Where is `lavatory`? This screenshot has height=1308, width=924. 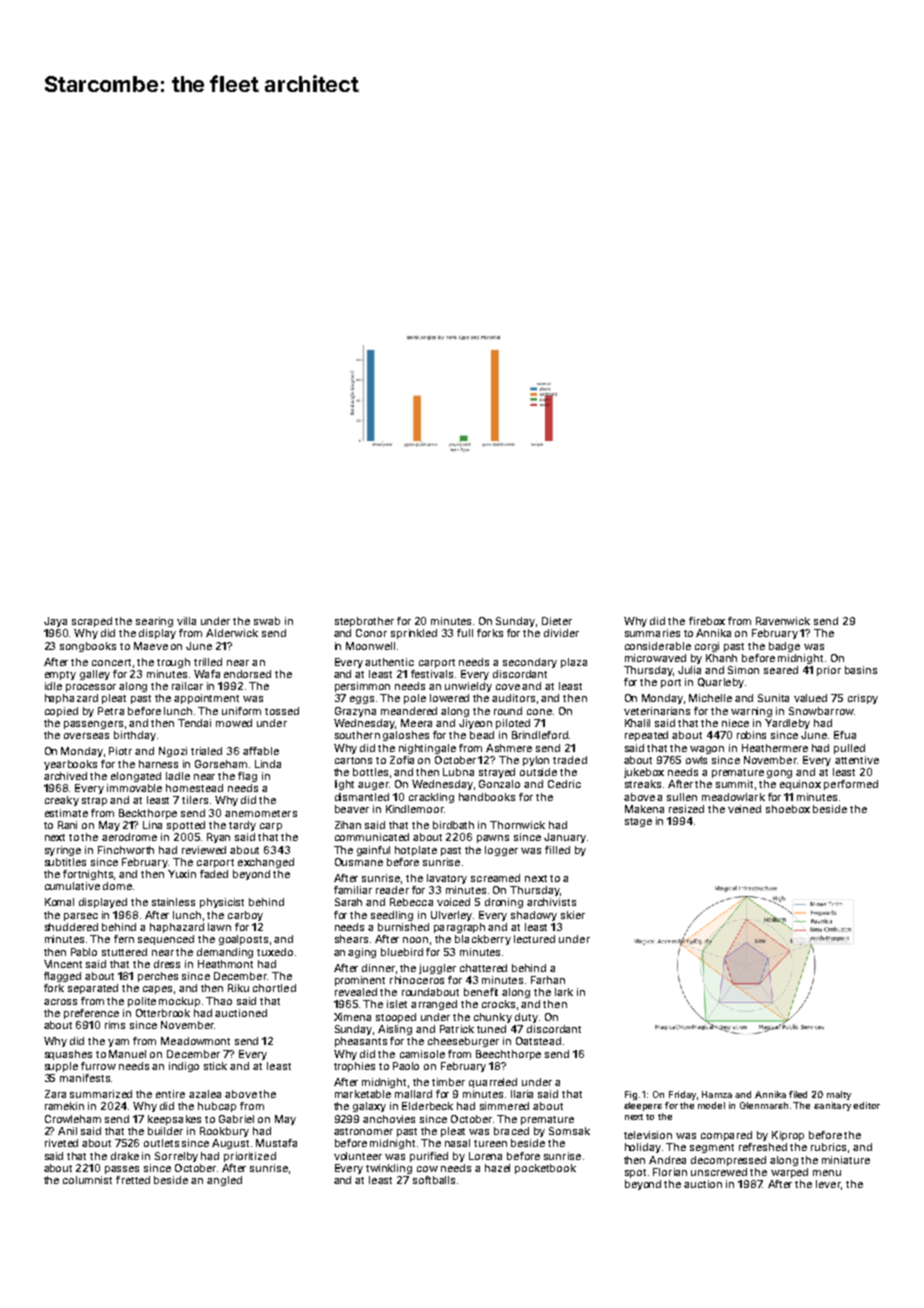
lavatory is located at coordinates (447, 879).
